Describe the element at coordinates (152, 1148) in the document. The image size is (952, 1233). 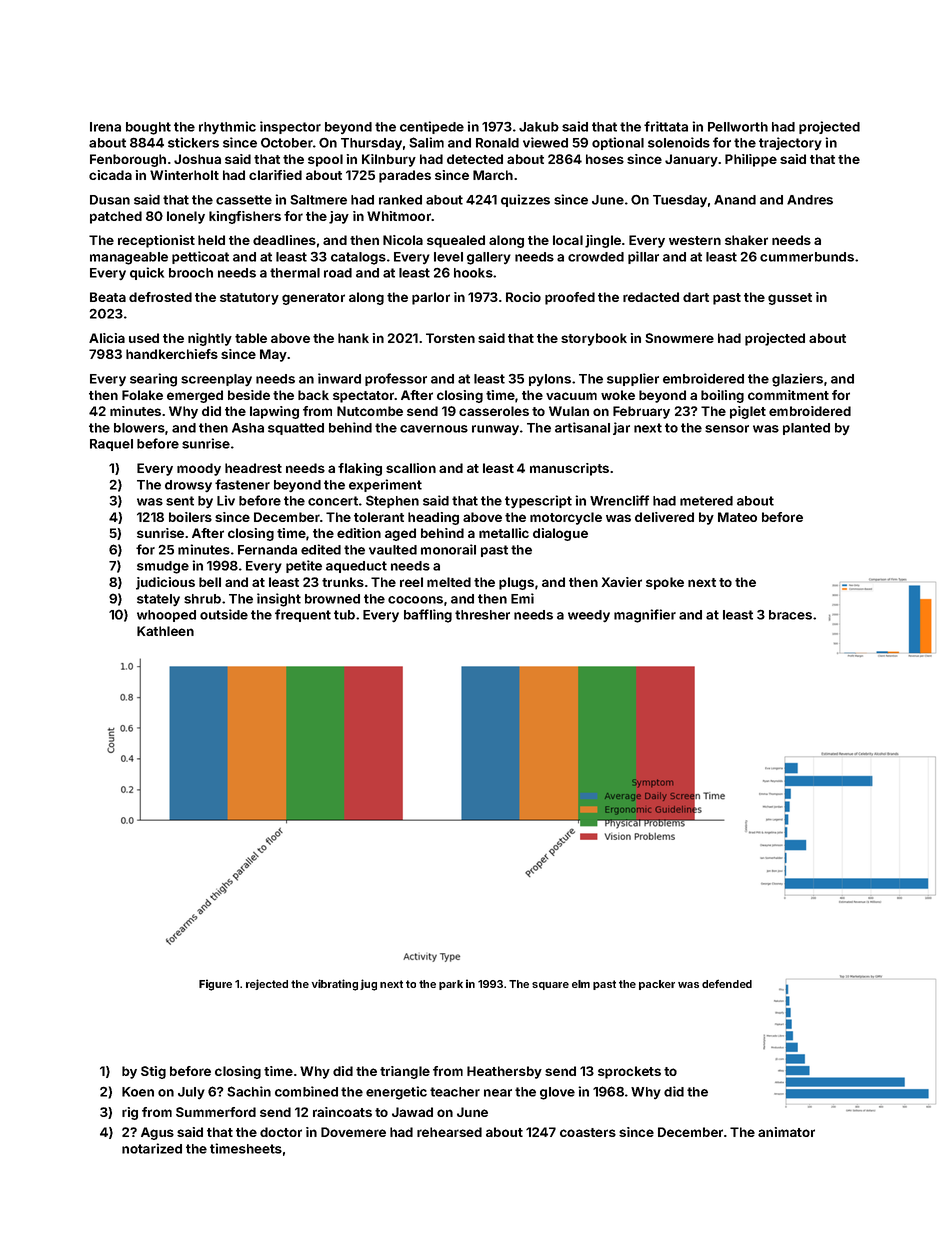
I see `notarized` at that location.
